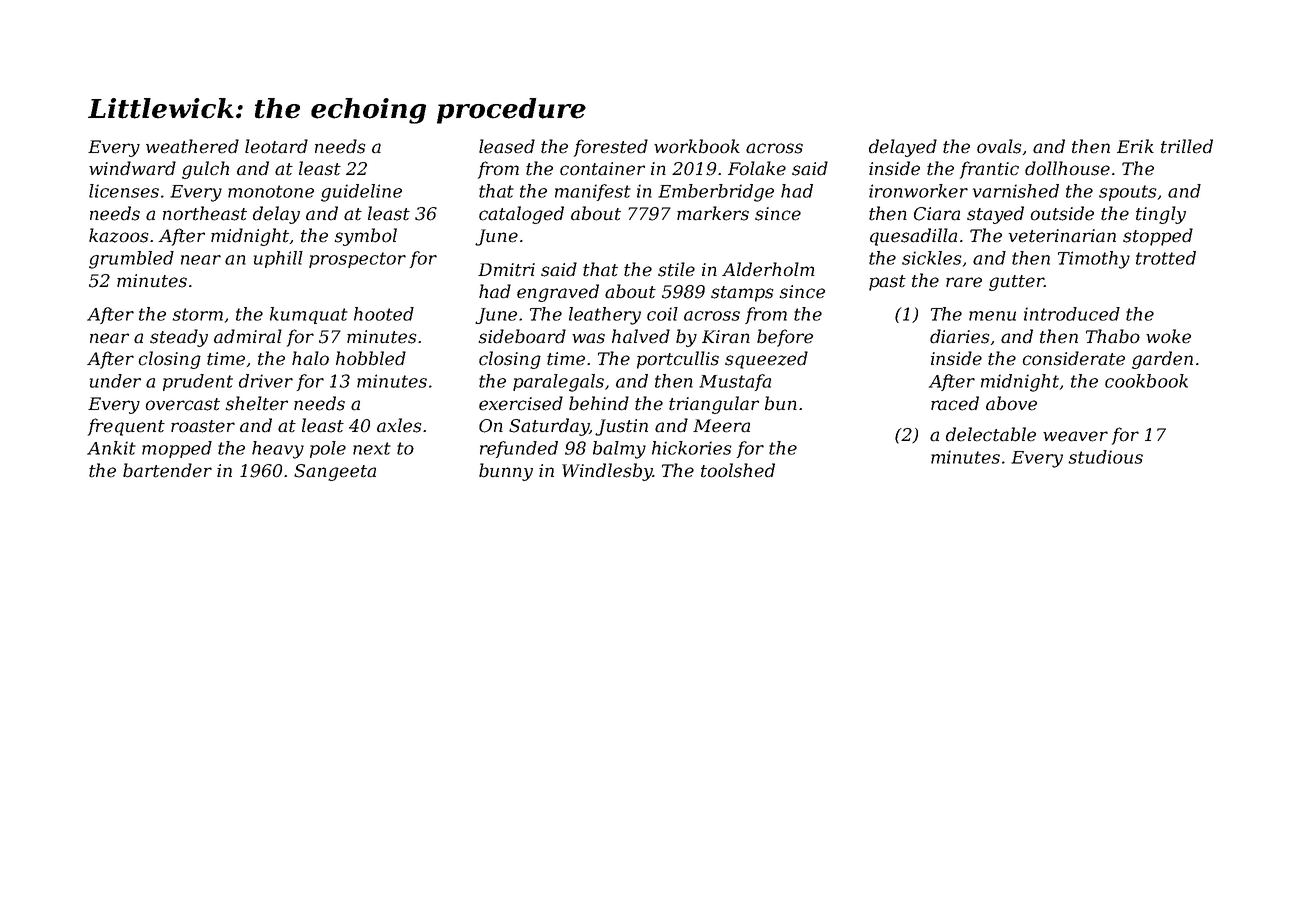 Image resolution: width=1308 pixels, height=924 pixels. Describe the element at coordinates (131, 260) in the image. I see `grumbled` at that location.
